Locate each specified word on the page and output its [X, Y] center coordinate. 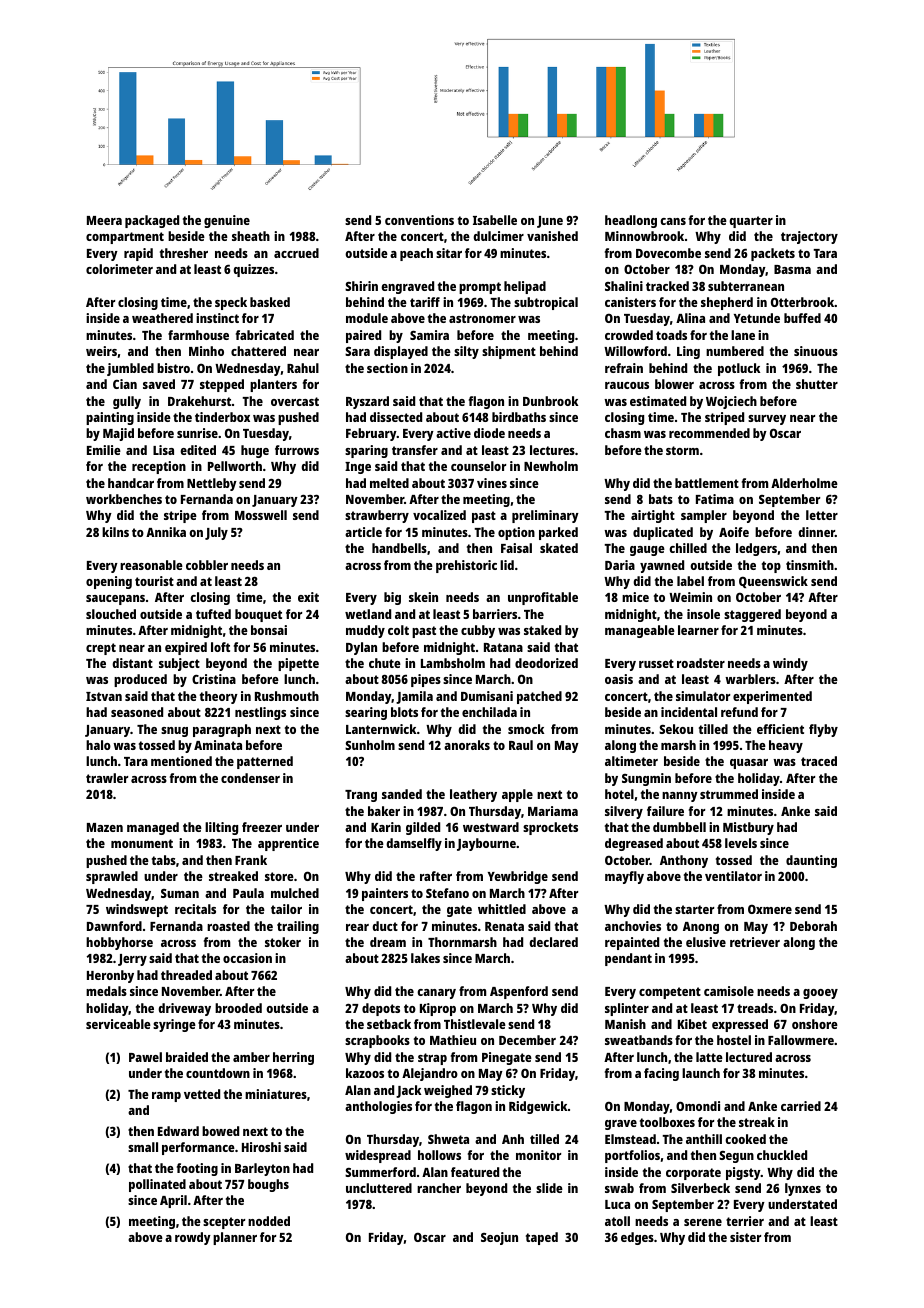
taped [542, 1238]
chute [385, 663]
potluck [739, 369]
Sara [357, 351]
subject [179, 664]
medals [106, 991]
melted [389, 483]
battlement [707, 483]
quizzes [253, 270]
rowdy [193, 1238]
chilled [688, 548]
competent [670, 993]
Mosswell [261, 515]
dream [388, 942]
